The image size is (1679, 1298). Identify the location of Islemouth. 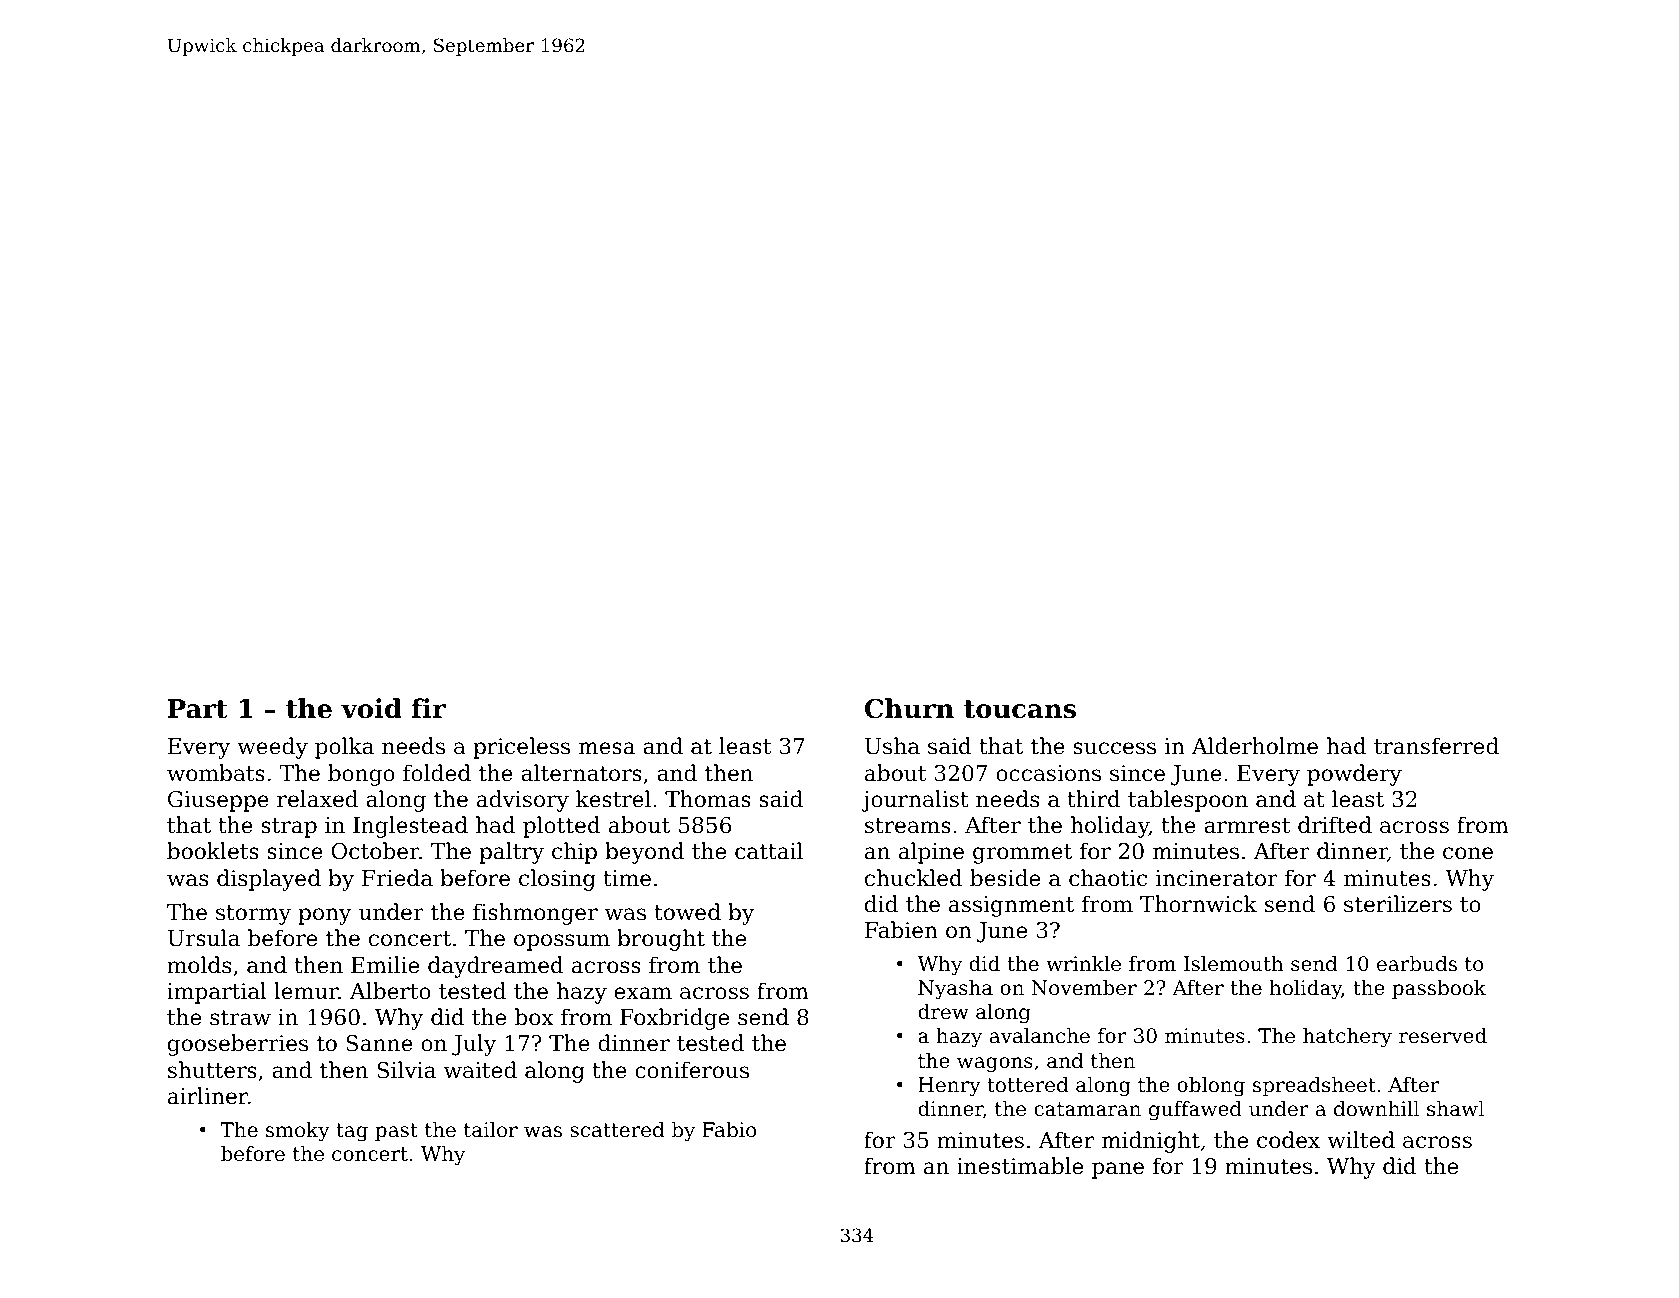
(1234, 964).
